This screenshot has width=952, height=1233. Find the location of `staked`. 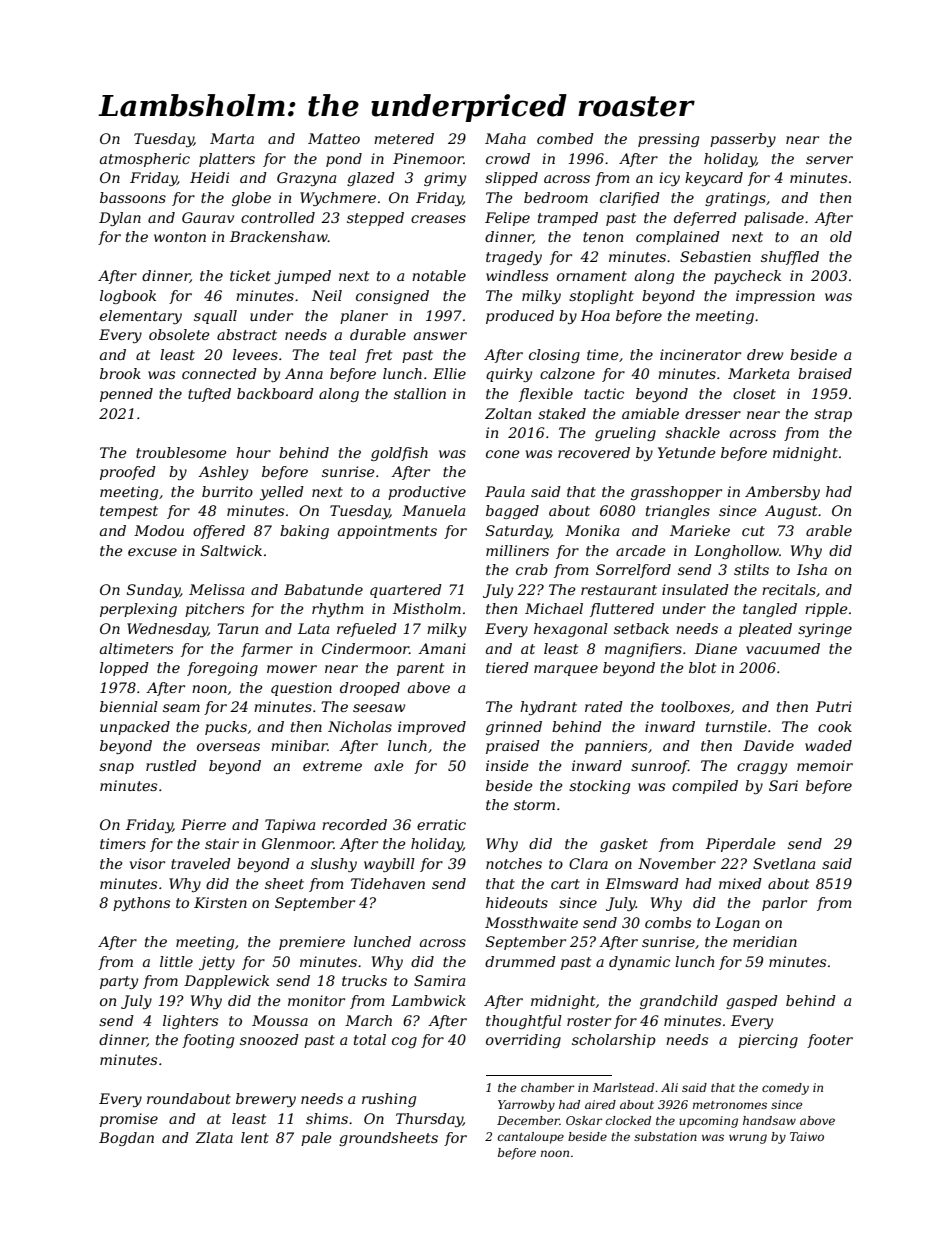

staked is located at coordinates (562, 413).
